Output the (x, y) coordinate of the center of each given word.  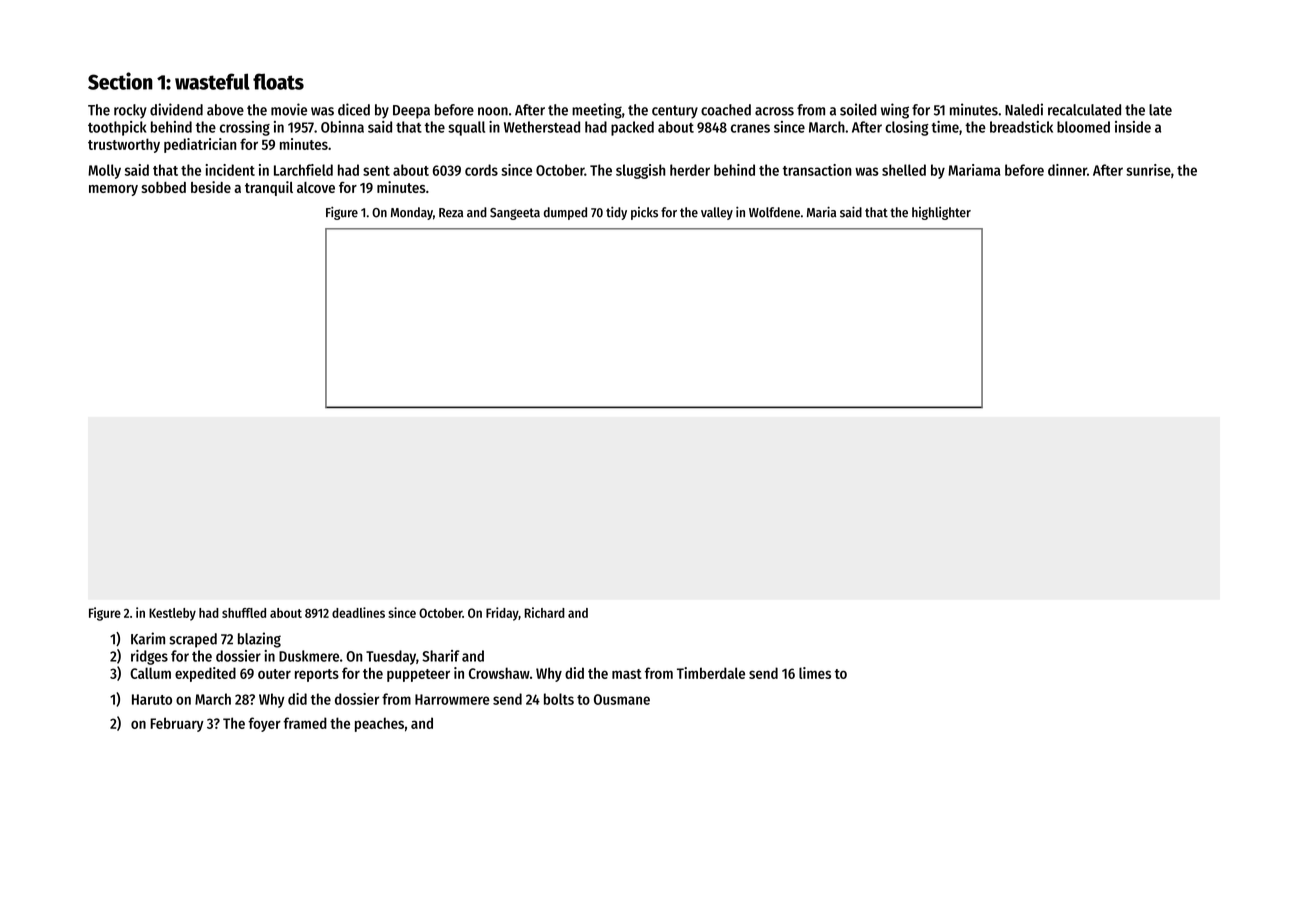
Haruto (152, 699)
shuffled (244, 613)
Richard (544, 612)
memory (113, 190)
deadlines (358, 612)
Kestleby (172, 614)
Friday (502, 614)
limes (815, 673)
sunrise (1148, 170)
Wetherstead (542, 127)
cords (481, 170)
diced (354, 109)
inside (1133, 127)
